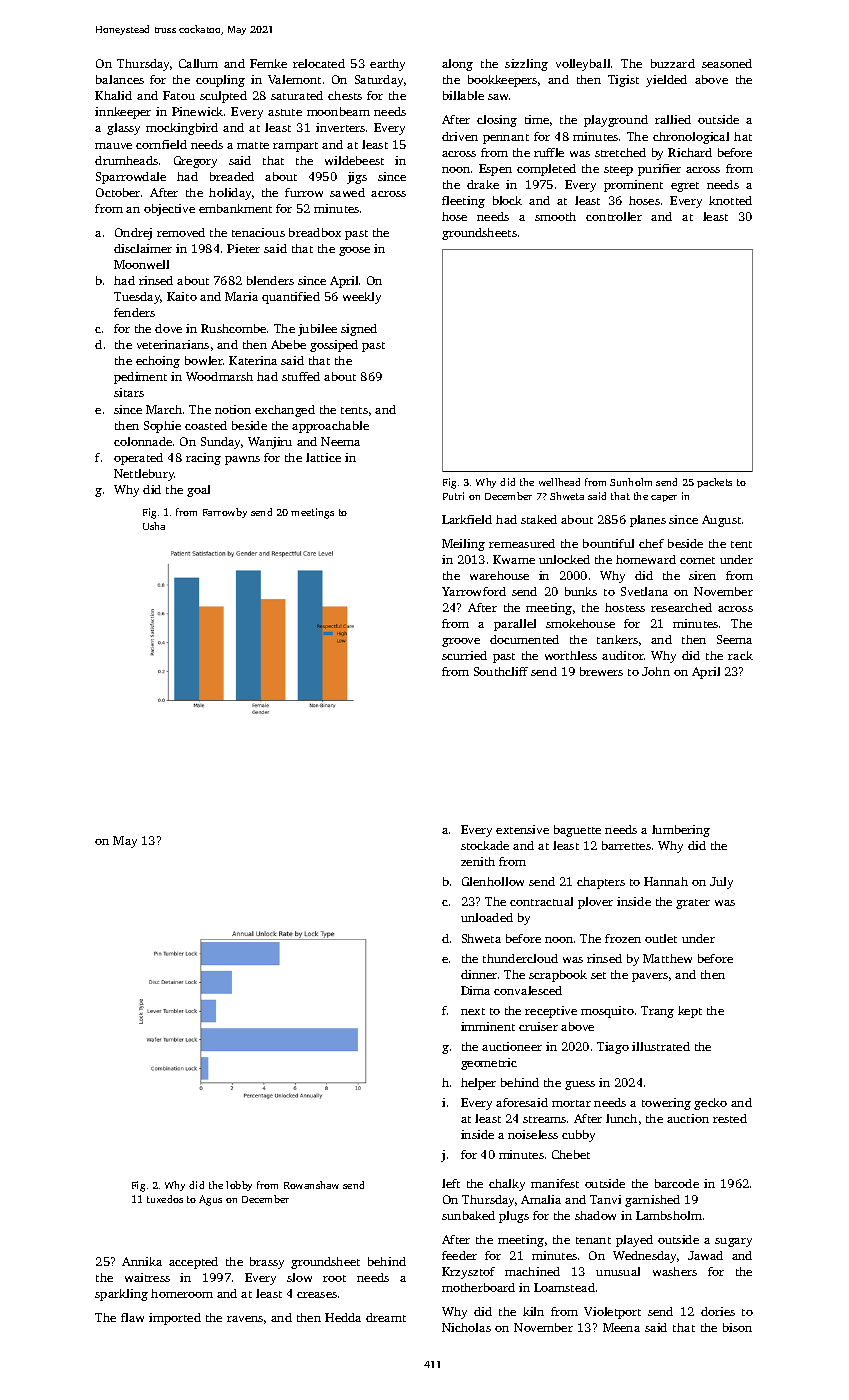 Image resolution: width=849 pixels, height=1400 pixels. I want to click on volleyball, so click(583, 65).
